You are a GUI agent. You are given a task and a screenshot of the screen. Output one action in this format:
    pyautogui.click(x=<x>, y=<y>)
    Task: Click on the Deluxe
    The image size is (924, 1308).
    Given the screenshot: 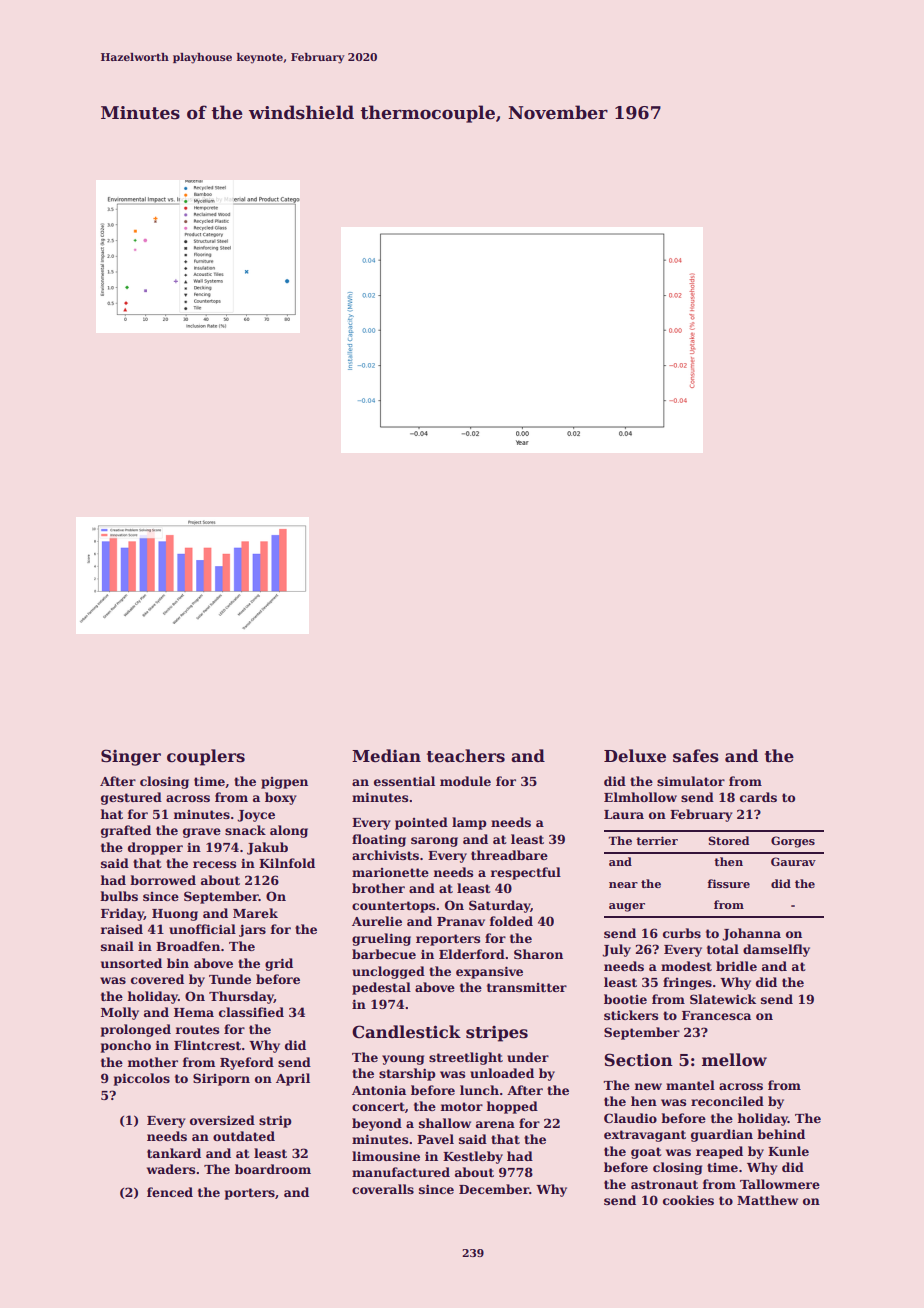 What is the action you would take?
    pyautogui.click(x=635, y=756)
